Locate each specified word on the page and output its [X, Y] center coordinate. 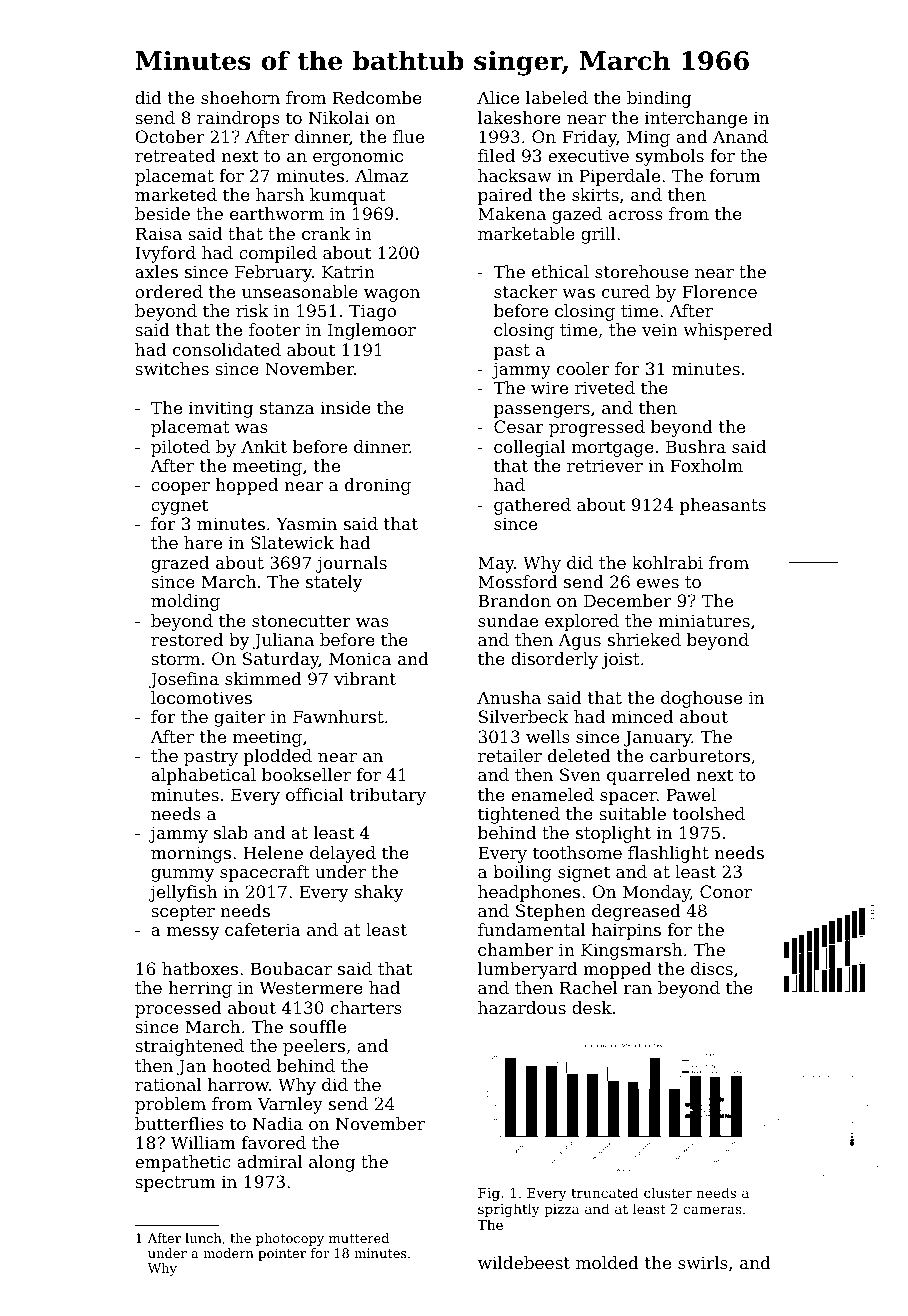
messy [193, 933]
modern [228, 1253]
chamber [515, 949]
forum [735, 175]
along [332, 1163]
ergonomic [358, 157]
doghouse [701, 699]
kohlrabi [667, 562]
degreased [636, 912]
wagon [392, 295]
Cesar [519, 426]
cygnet [179, 507]
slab [231, 832]
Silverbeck [524, 716]
